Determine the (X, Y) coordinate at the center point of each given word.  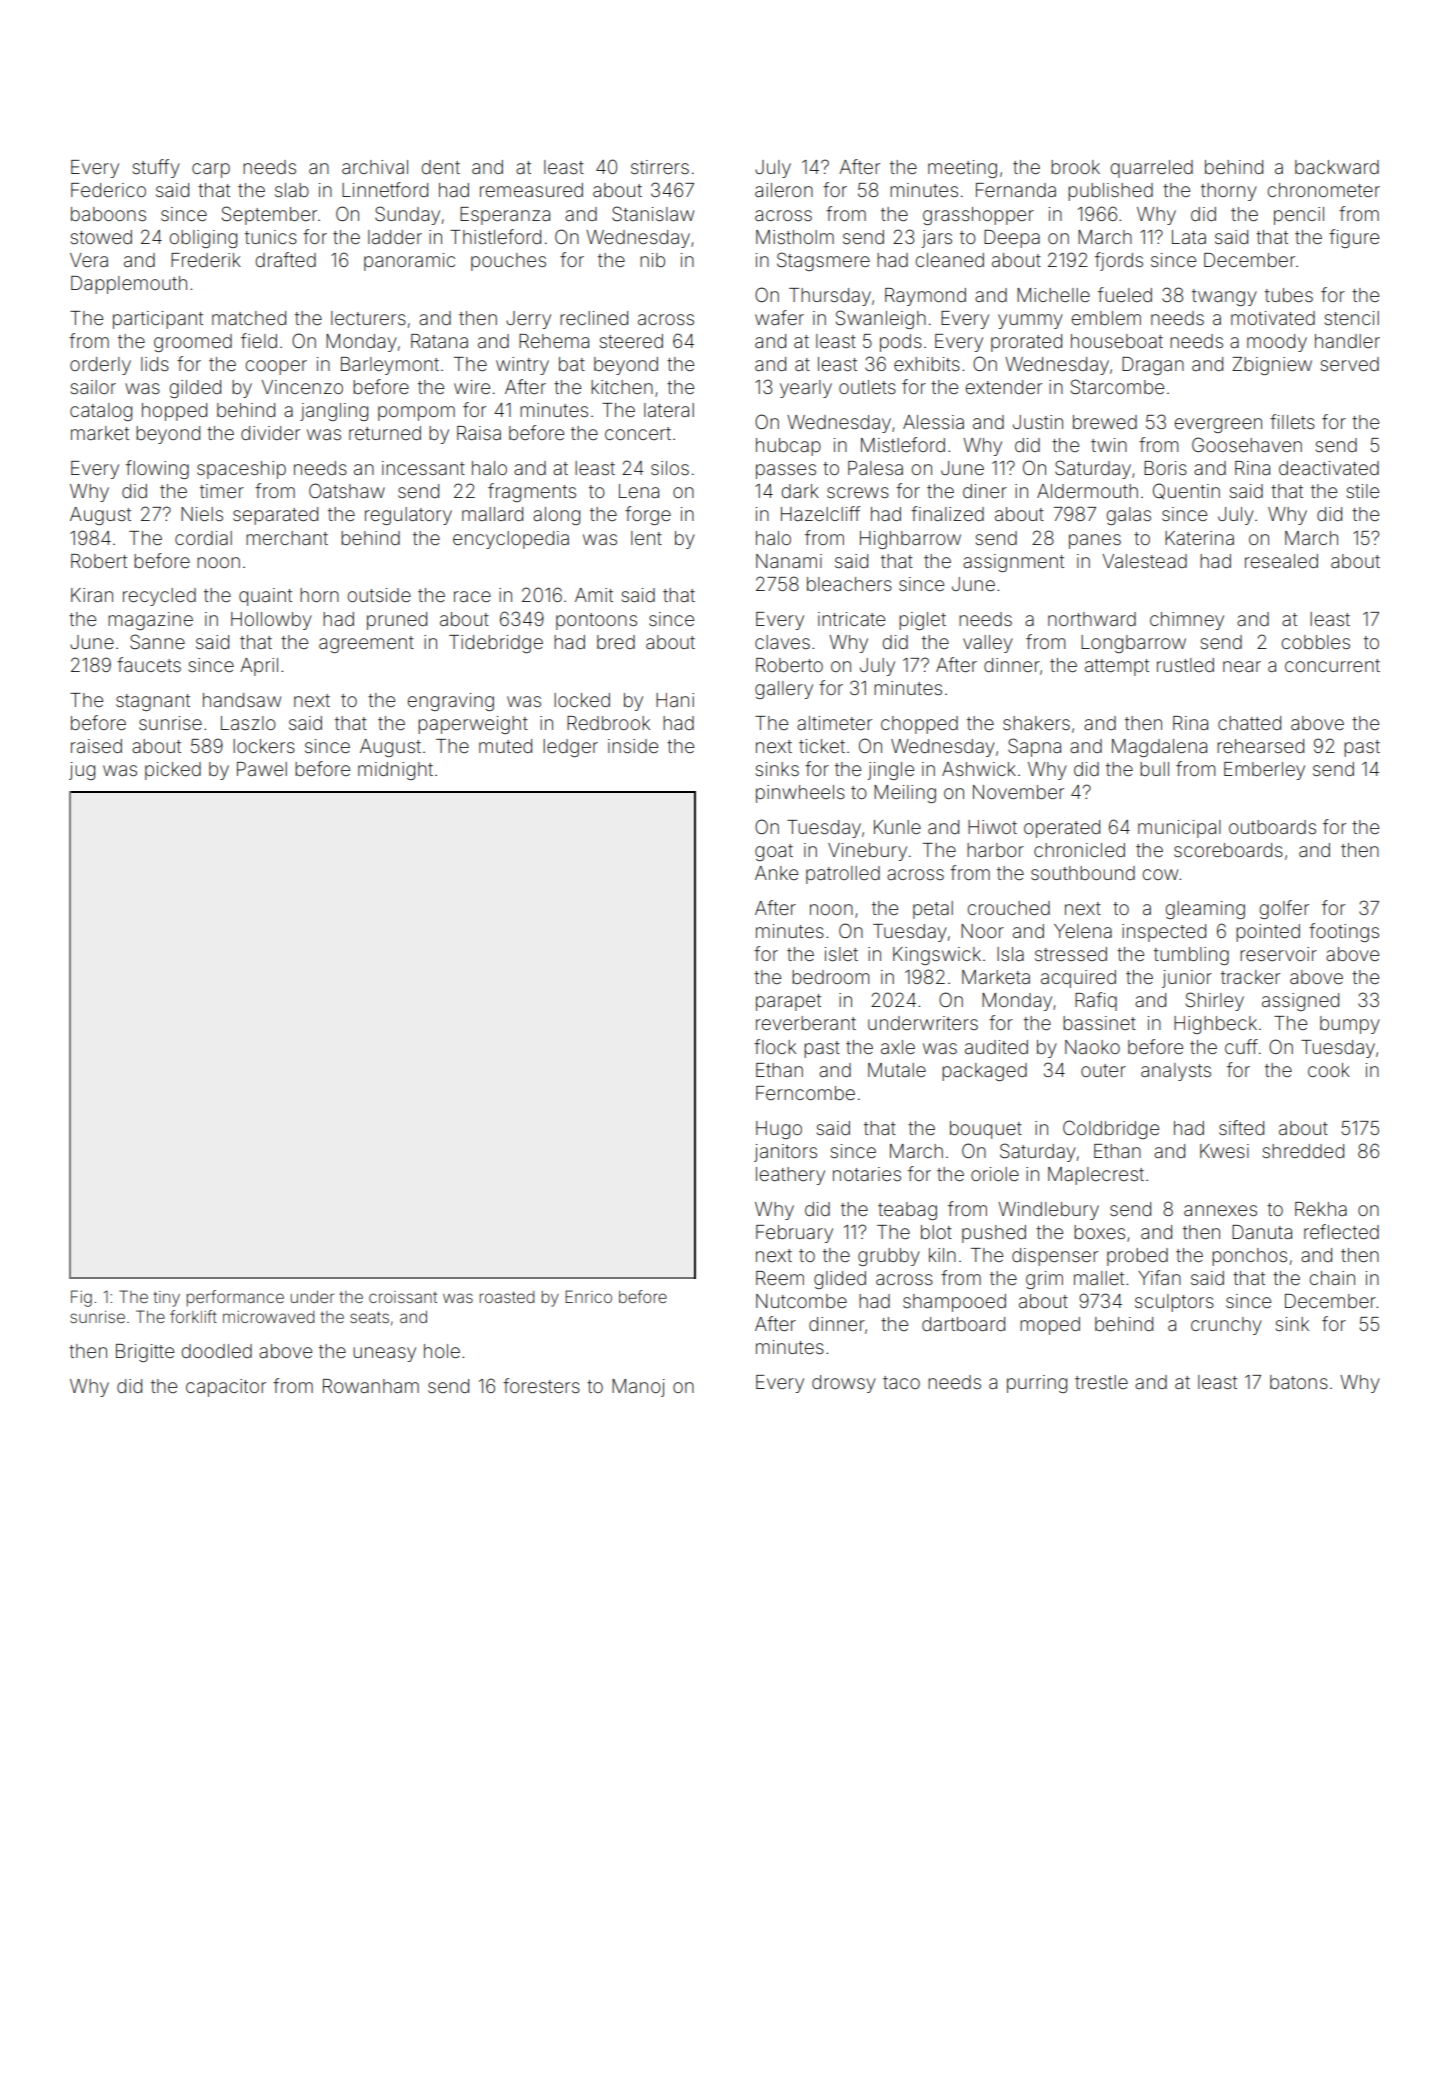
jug (82, 771)
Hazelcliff (820, 513)
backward (1337, 167)
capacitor (226, 1388)
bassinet (1099, 1023)
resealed (1281, 561)
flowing (157, 469)
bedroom (830, 977)
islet (841, 954)
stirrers (660, 167)
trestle (1101, 1382)
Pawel (262, 769)
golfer (1284, 909)
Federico (108, 190)
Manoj (638, 1388)
